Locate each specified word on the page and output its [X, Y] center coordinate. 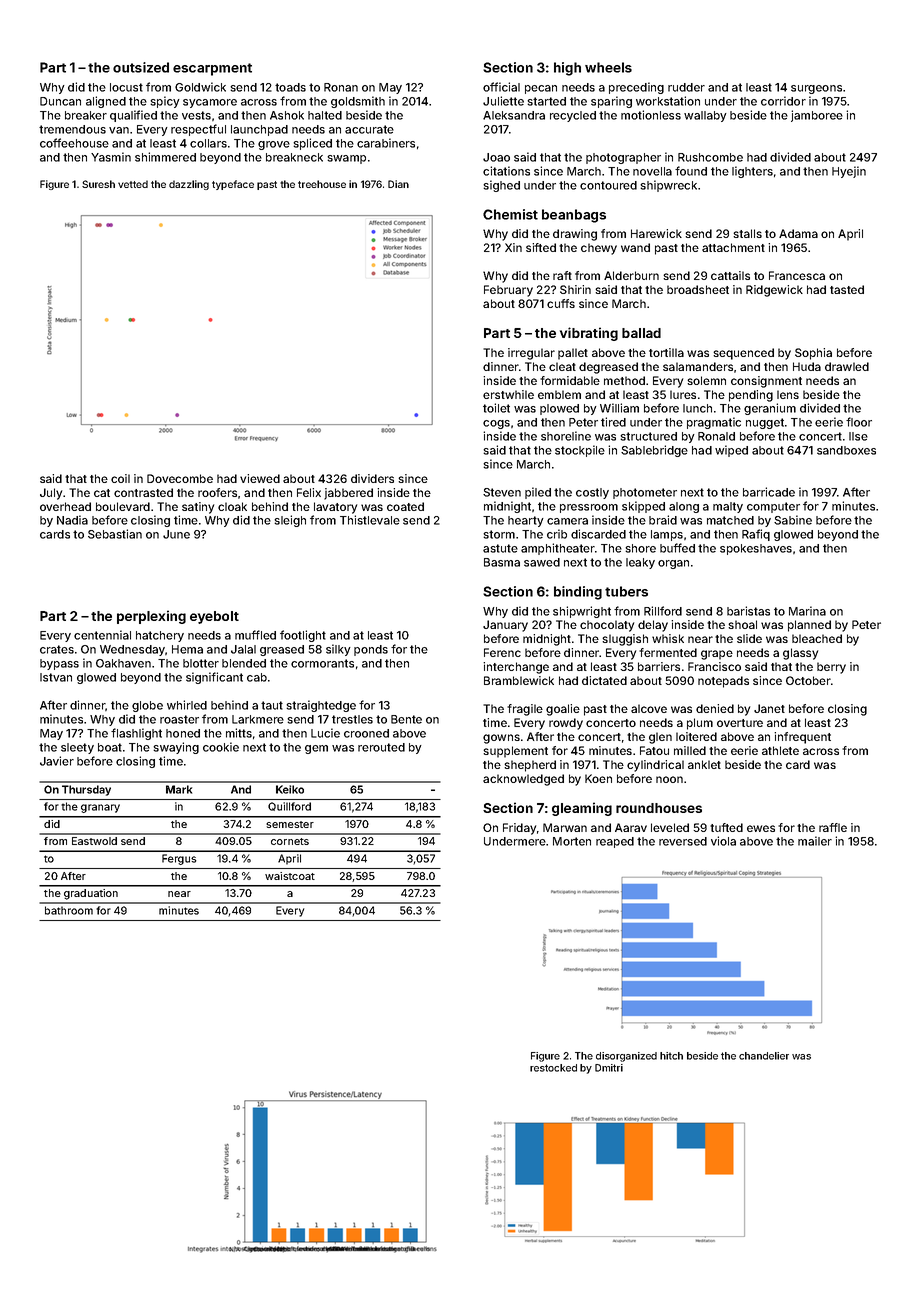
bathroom [69, 910]
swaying [176, 748]
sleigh [290, 521]
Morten [572, 841]
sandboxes [846, 450]
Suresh [98, 184]
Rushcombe [710, 157]
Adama [798, 233]
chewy [599, 249]
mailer [815, 841]
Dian [398, 184]
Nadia [72, 520]
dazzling [189, 185]
